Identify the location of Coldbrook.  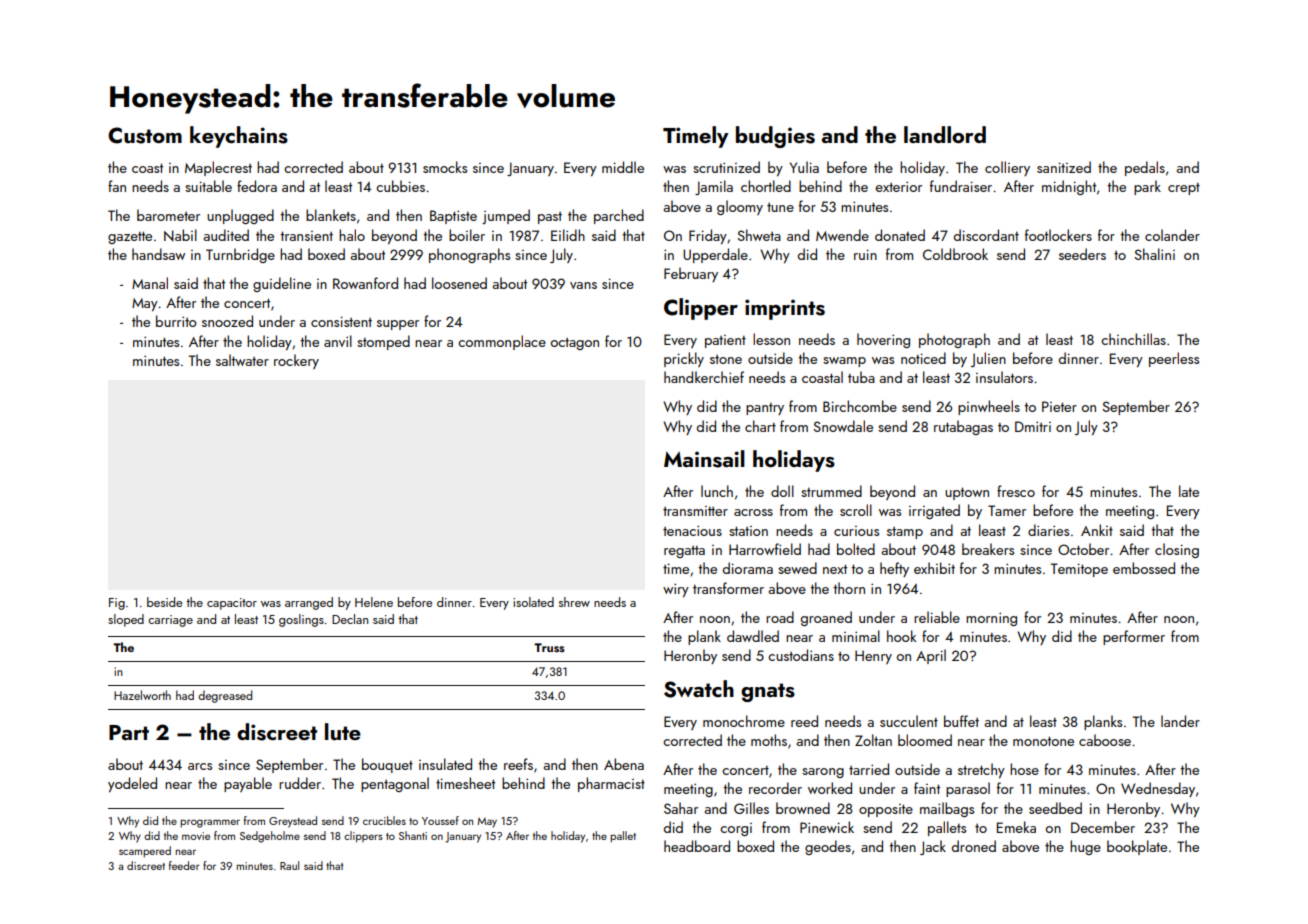
(955, 254).
